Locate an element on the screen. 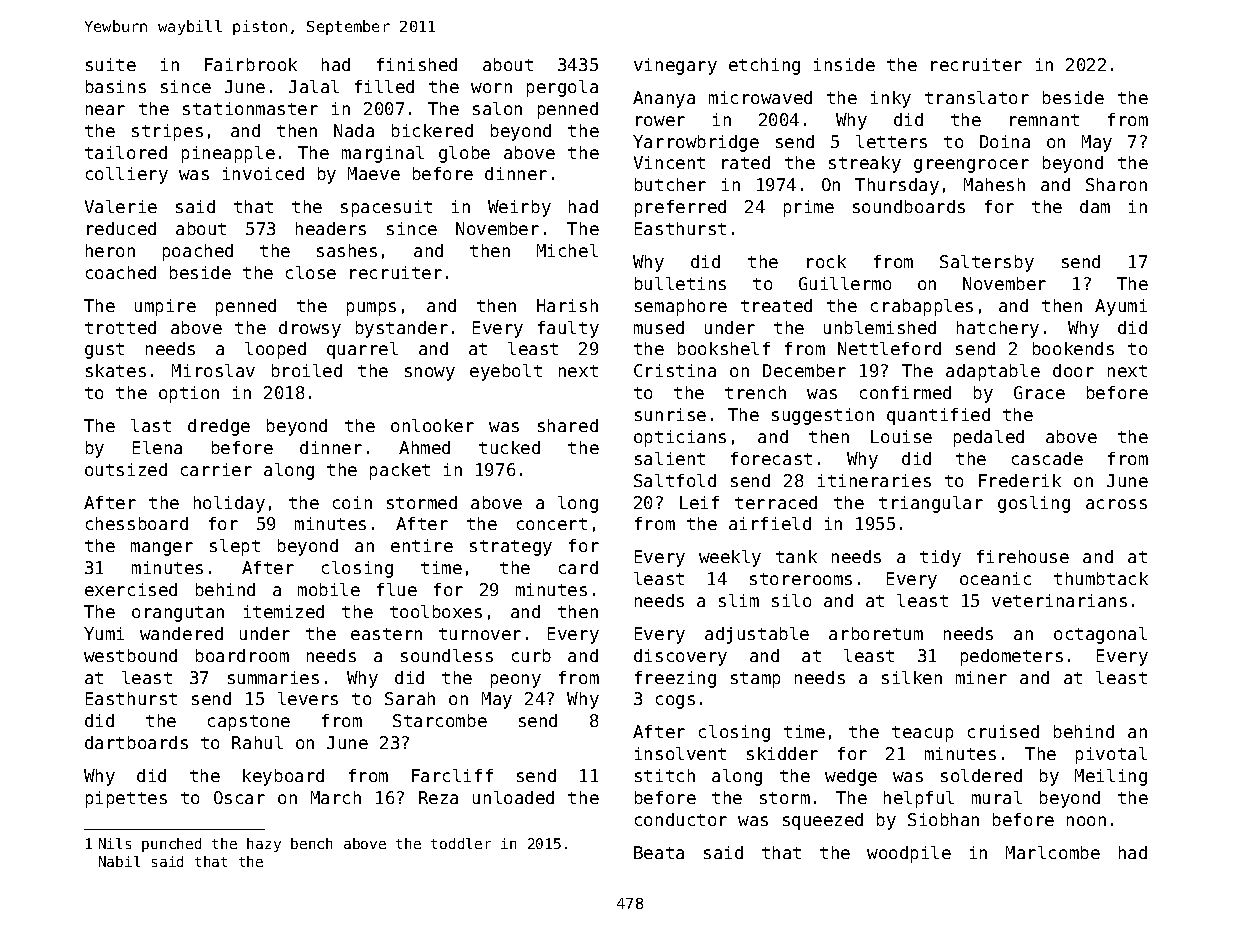 This screenshot has height=952, width=1233. etching is located at coordinates (764, 66).
